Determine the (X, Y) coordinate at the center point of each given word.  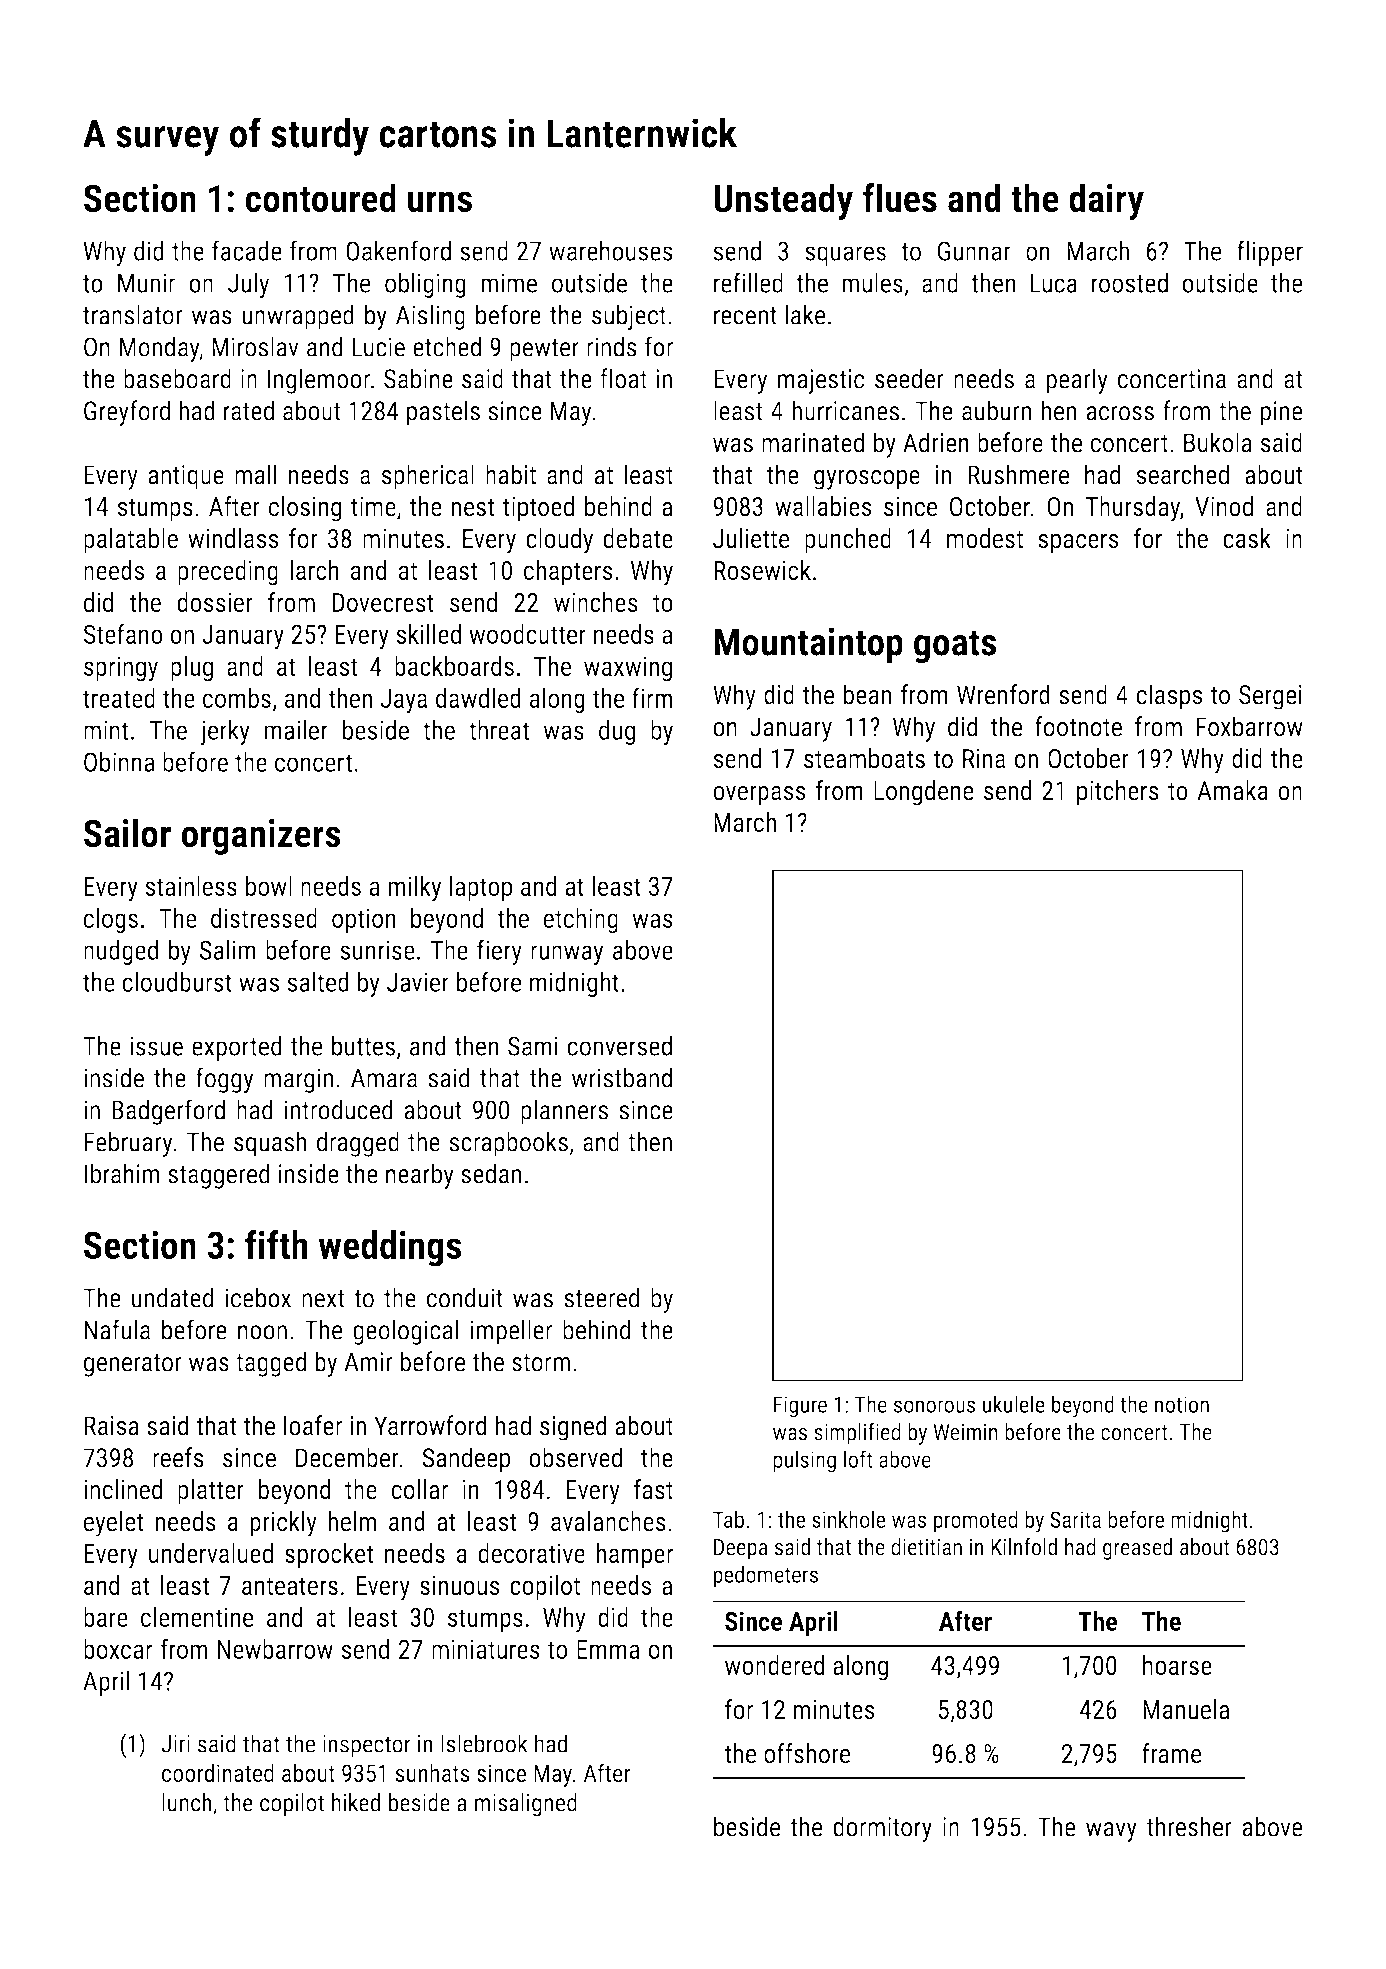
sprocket (329, 1555)
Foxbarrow (1249, 726)
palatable (131, 541)
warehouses (611, 250)
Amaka (1232, 790)
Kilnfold (1024, 1547)
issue (156, 1046)
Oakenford (398, 250)
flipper (1270, 253)
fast (653, 1489)
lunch (187, 1802)
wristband (622, 1077)
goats (955, 647)
